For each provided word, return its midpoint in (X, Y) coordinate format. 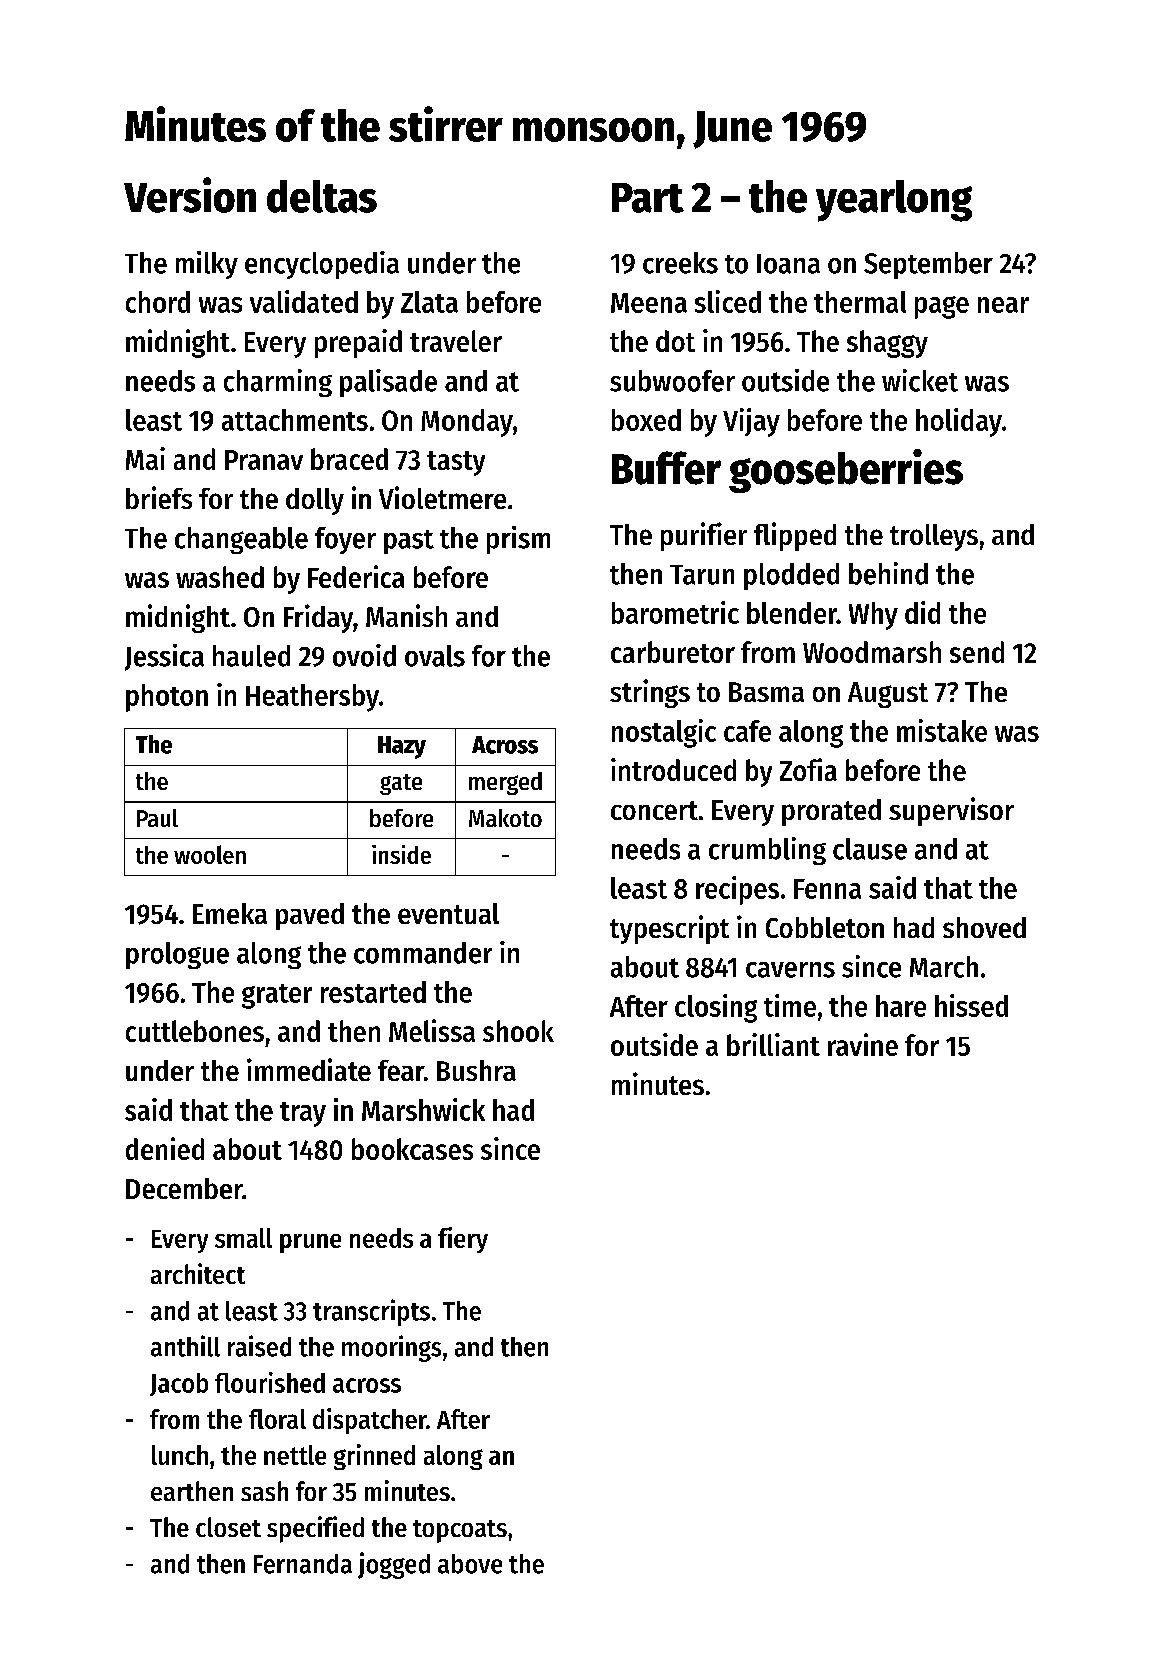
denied (165, 1148)
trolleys (934, 537)
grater (277, 996)
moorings (391, 1348)
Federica (356, 576)
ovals (435, 656)
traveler (456, 341)
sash (264, 1491)
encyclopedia (322, 265)
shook (518, 1031)
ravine (863, 1044)
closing (716, 1008)
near (1003, 305)
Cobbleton (825, 927)
